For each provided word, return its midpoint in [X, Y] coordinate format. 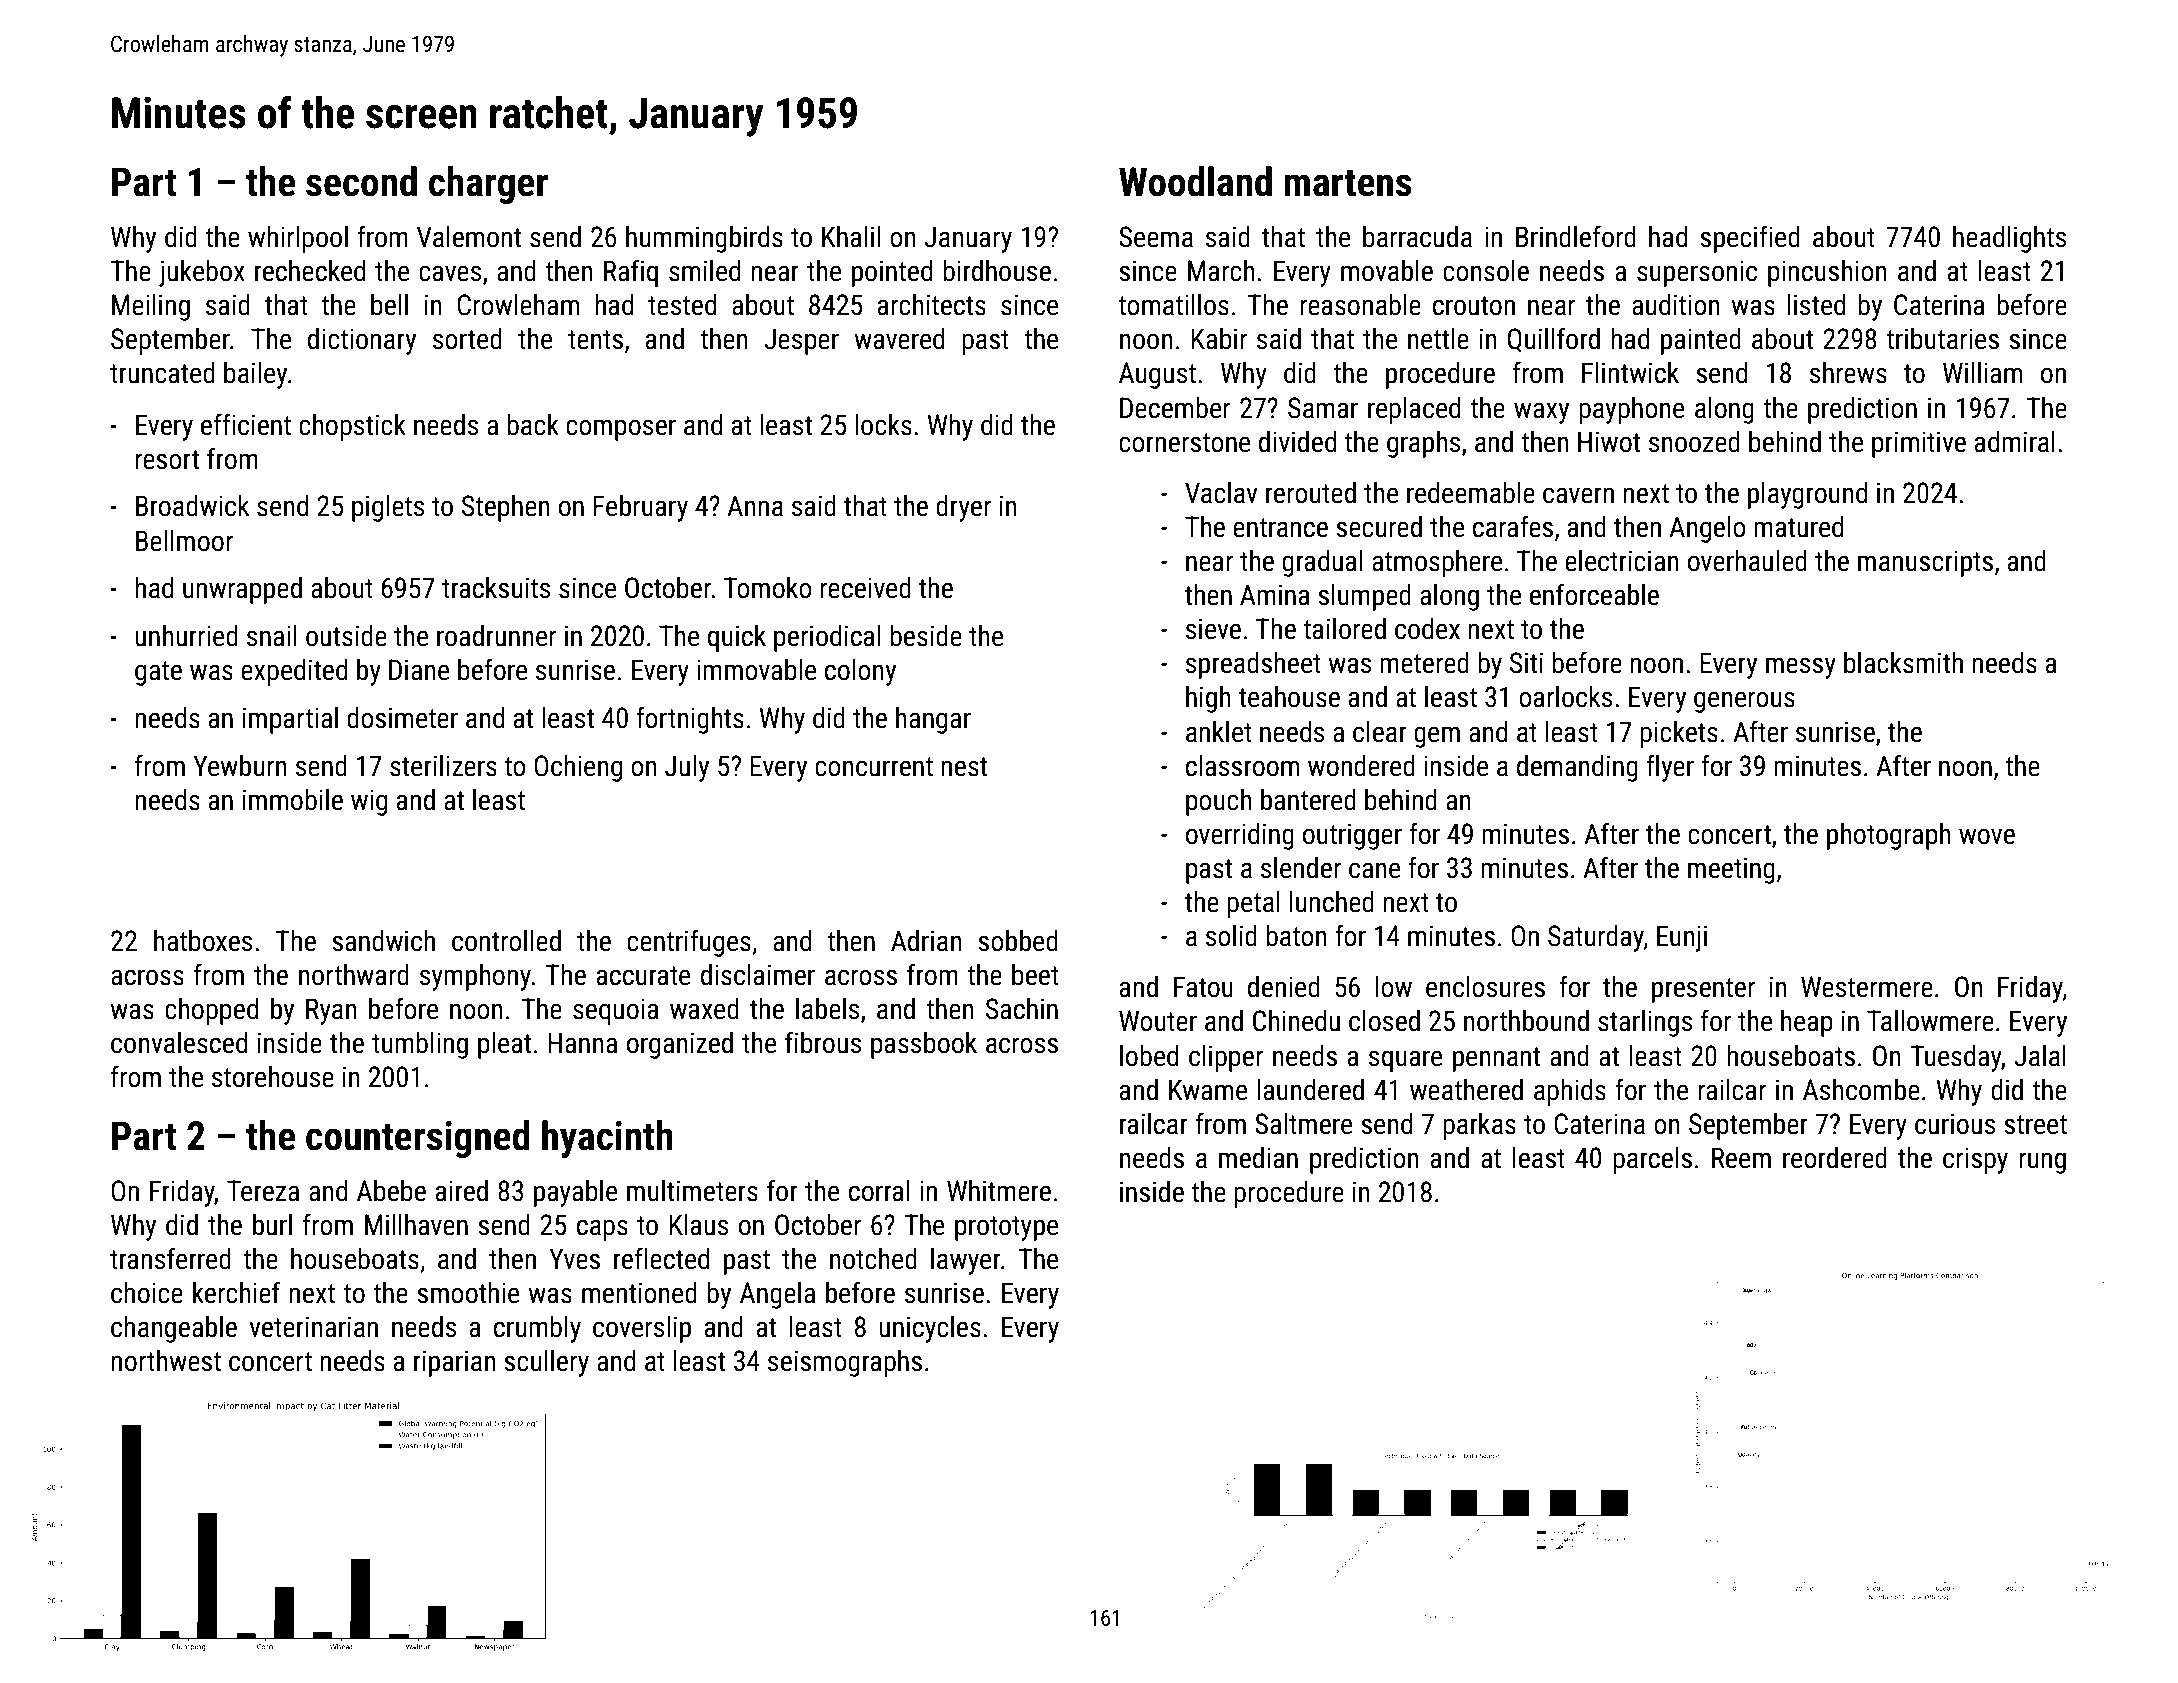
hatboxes [203, 941]
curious [1955, 1124]
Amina [1275, 595]
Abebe [391, 1191]
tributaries [1942, 339]
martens [1347, 183]
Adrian [926, 941]
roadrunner [496, 636]
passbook [924, 1045]
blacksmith [1903, 663]
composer [621, 430]
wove [1987, 836]
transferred [170, 1258]
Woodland [1195, 181]
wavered [899, 339]
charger [488, 185]
